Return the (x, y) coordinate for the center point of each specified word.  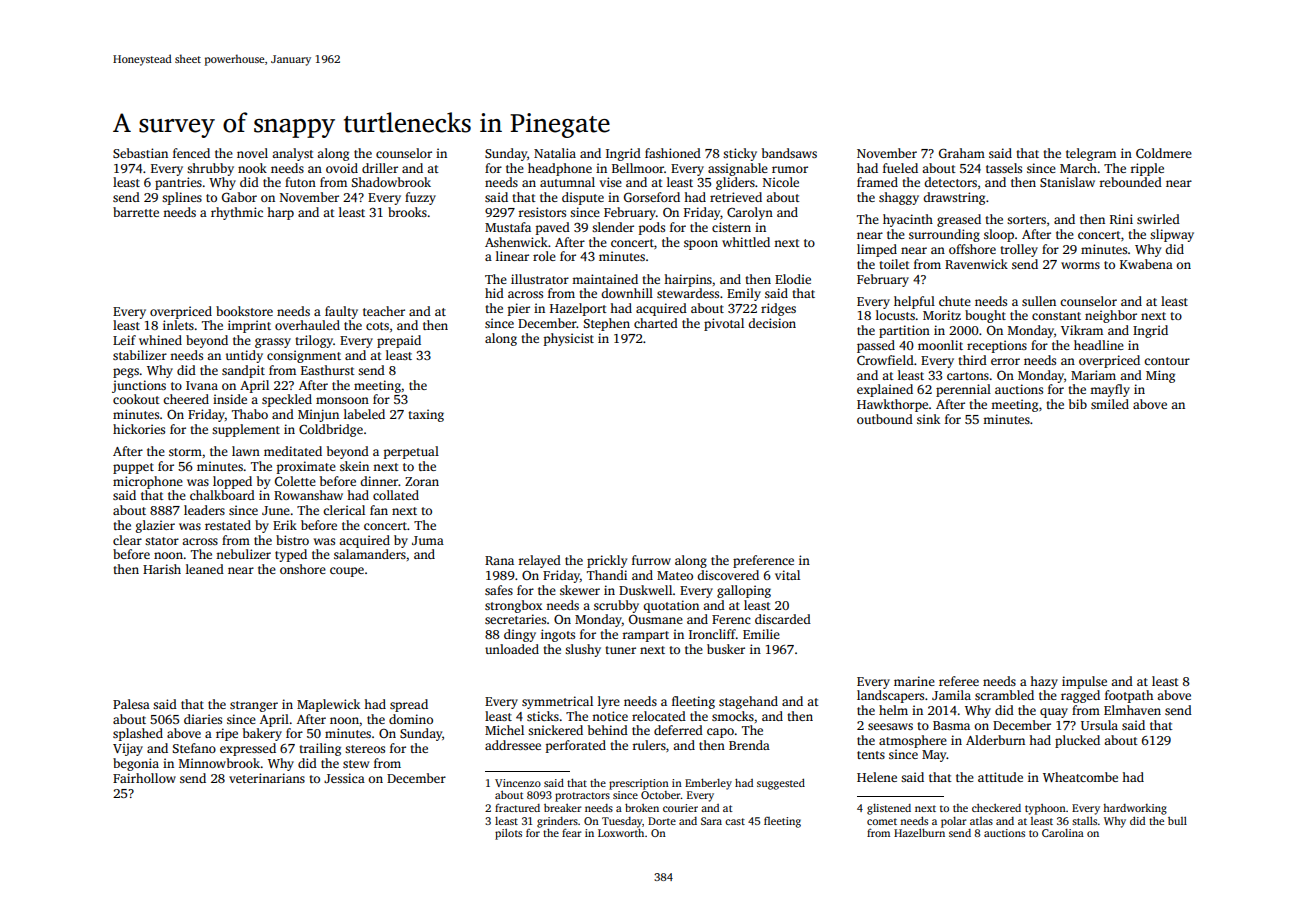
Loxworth (621, 833)
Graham (962, 153)
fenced (191, 153)
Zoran (422, 481)
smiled (1110, 404)
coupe (347, 572)
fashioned (673, 153)
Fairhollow (144, 778)
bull (1177, 821)
